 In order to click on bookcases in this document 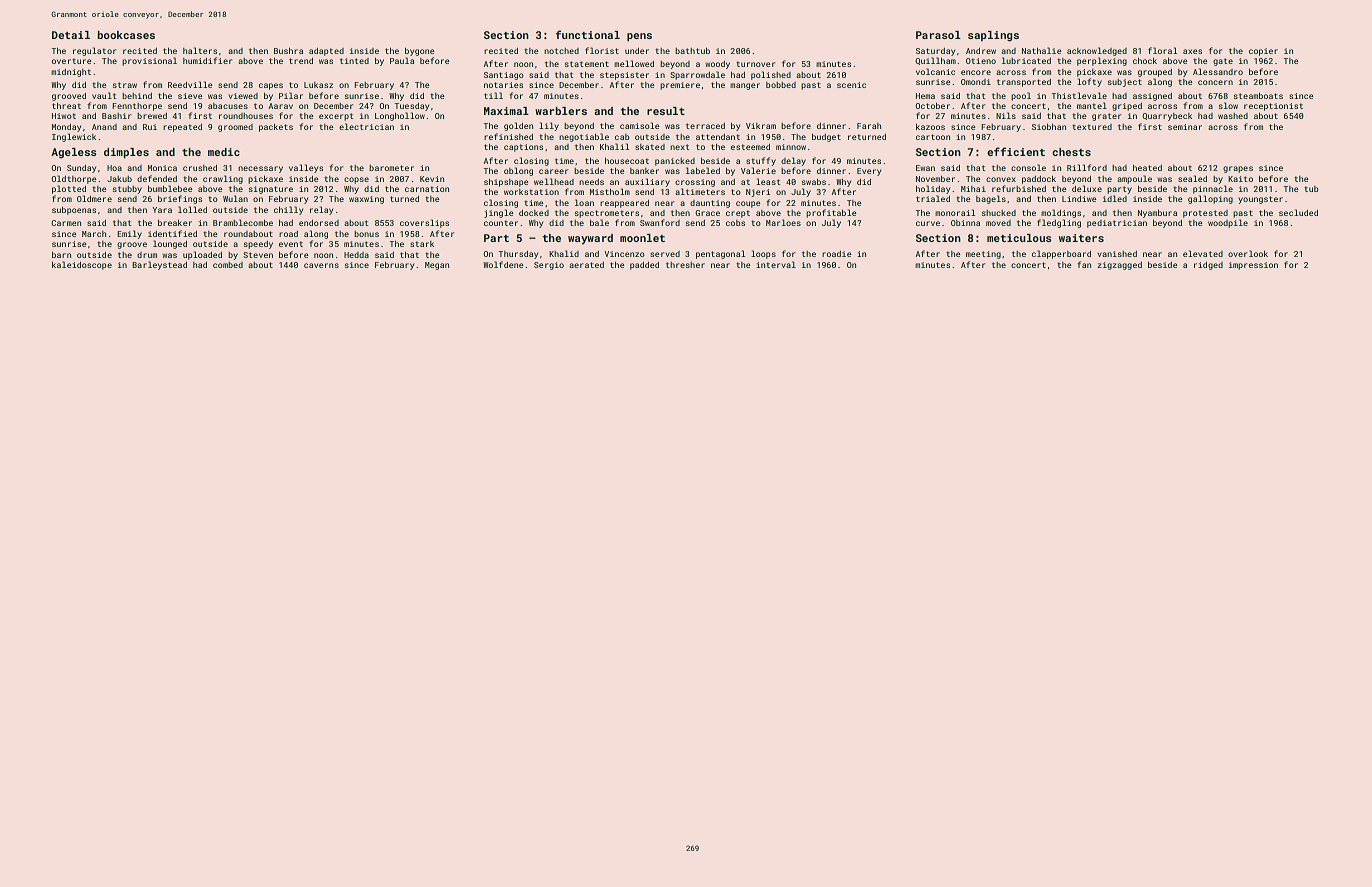, I will do `click(126, 35)`.
